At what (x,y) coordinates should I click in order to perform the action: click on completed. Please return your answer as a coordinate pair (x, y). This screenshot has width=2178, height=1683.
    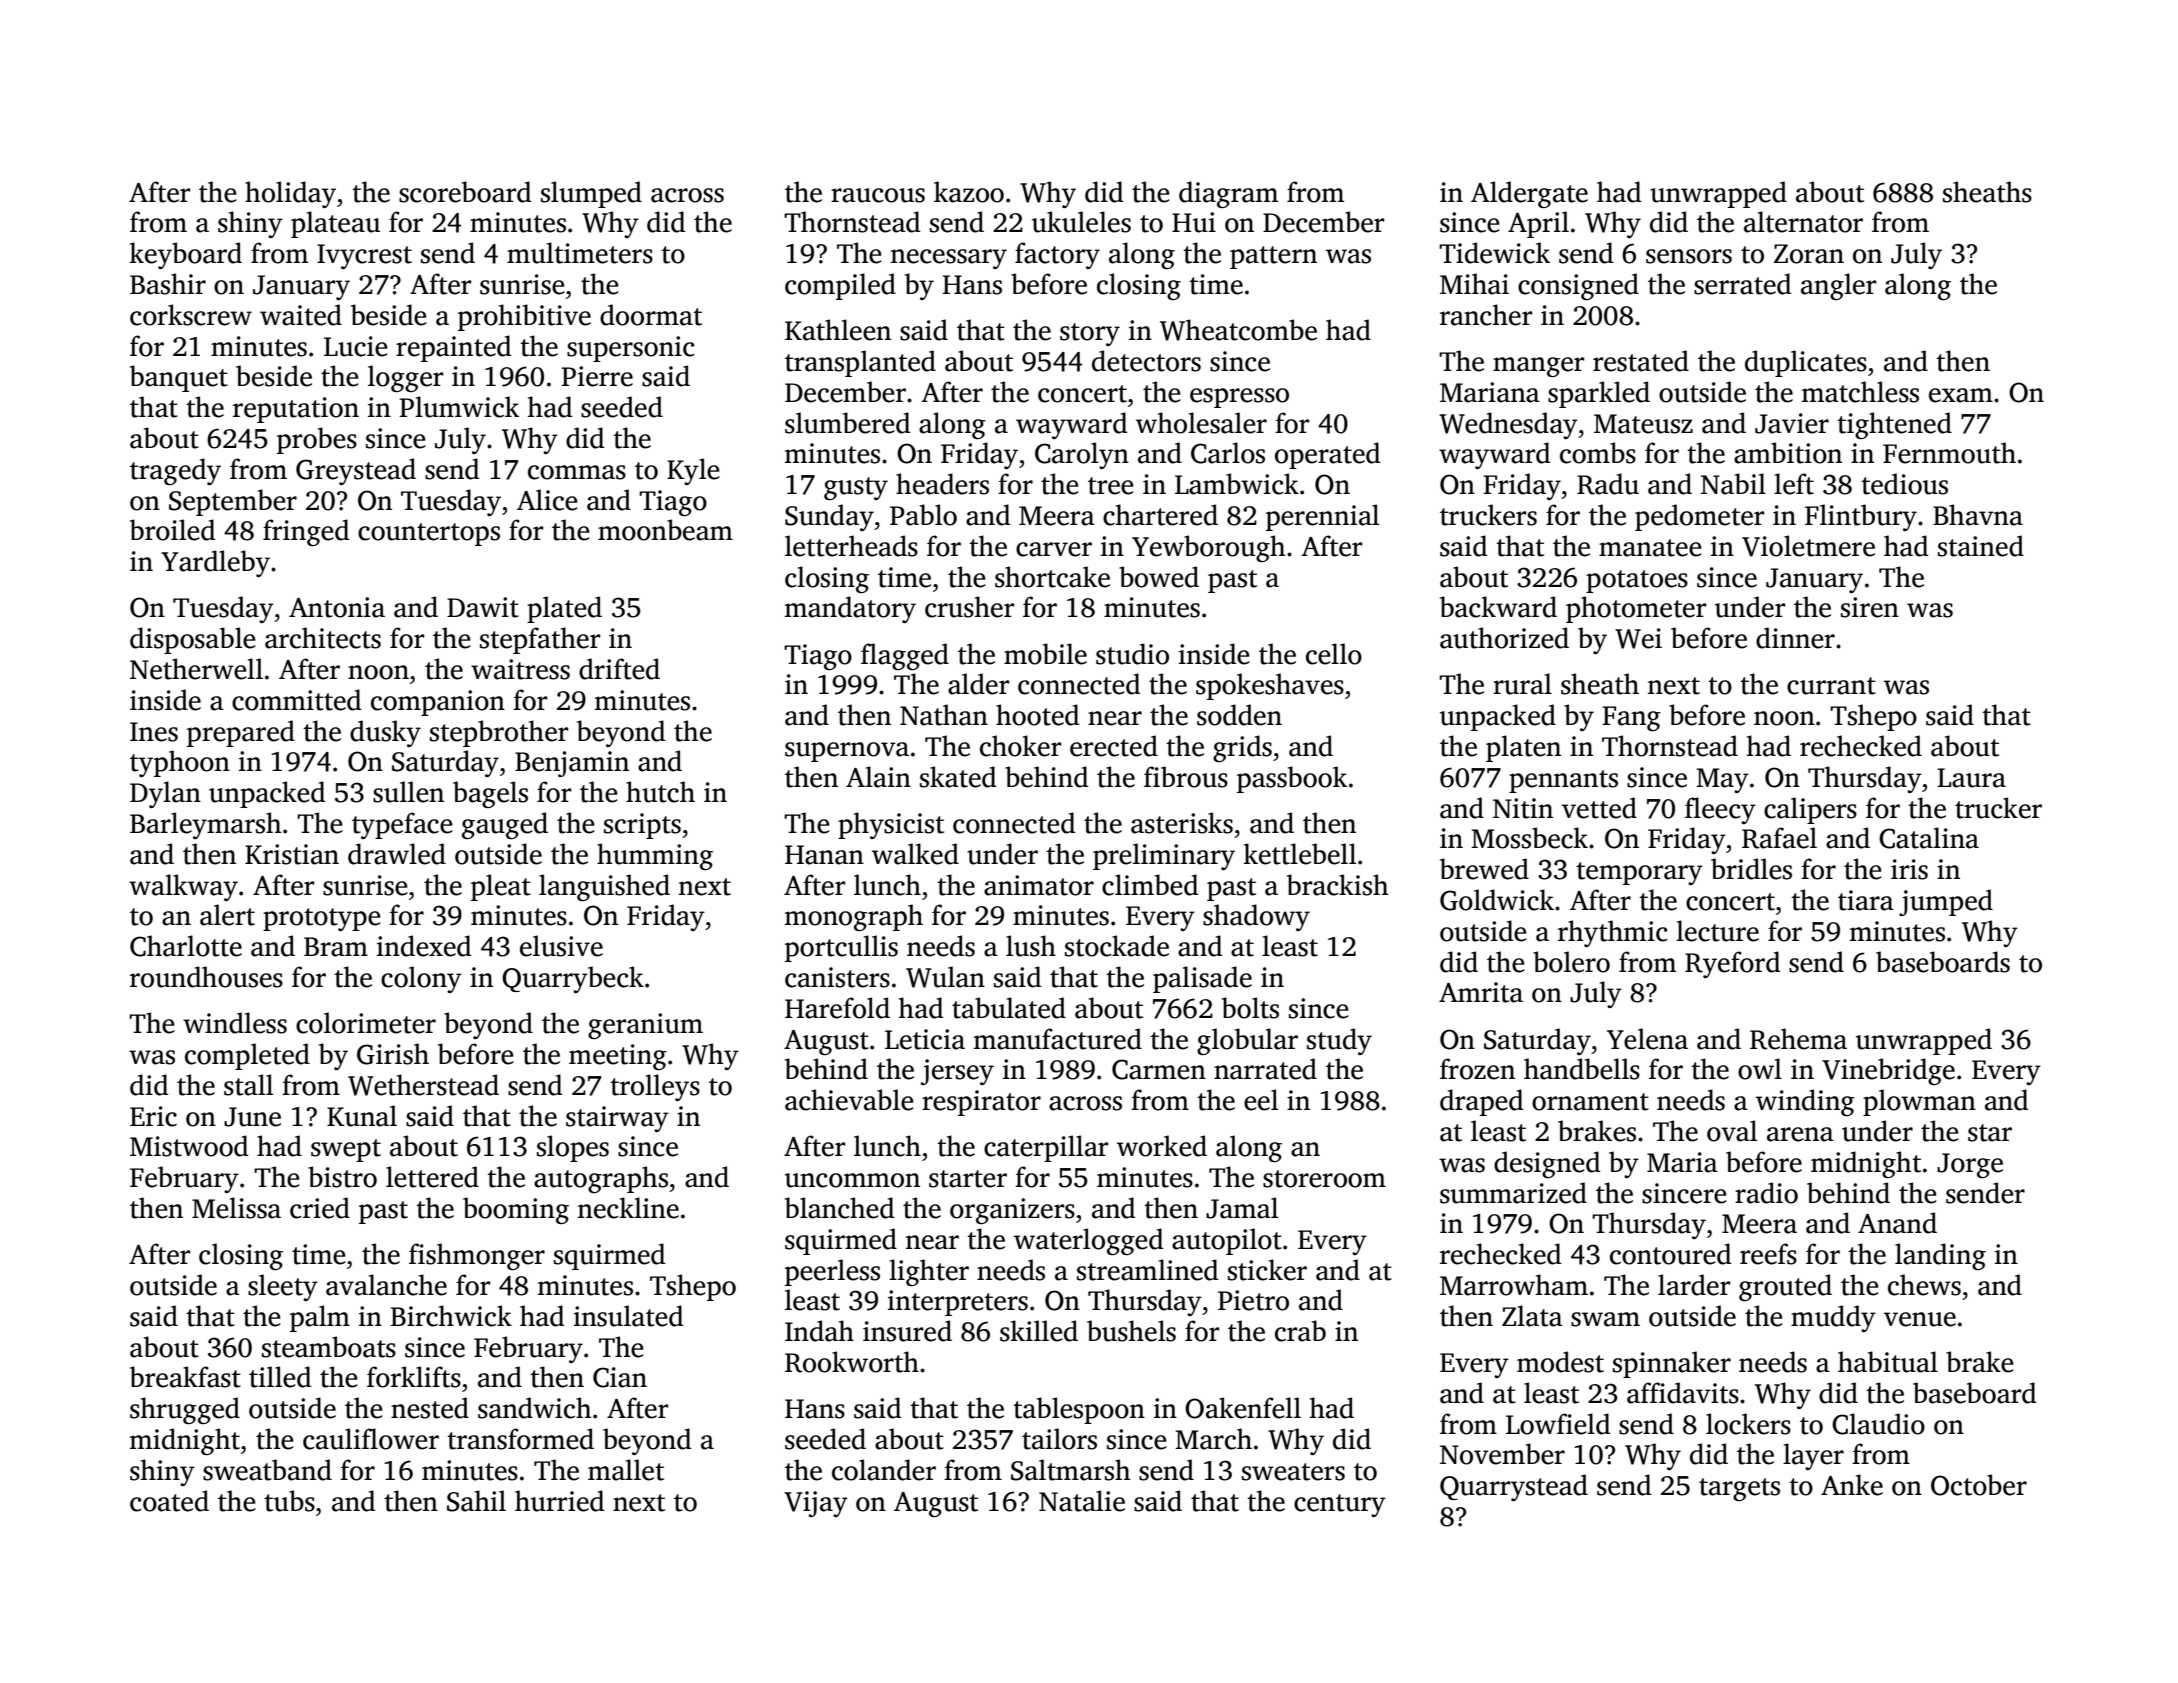
    Looking at the image, I should click on (247, 1056).
